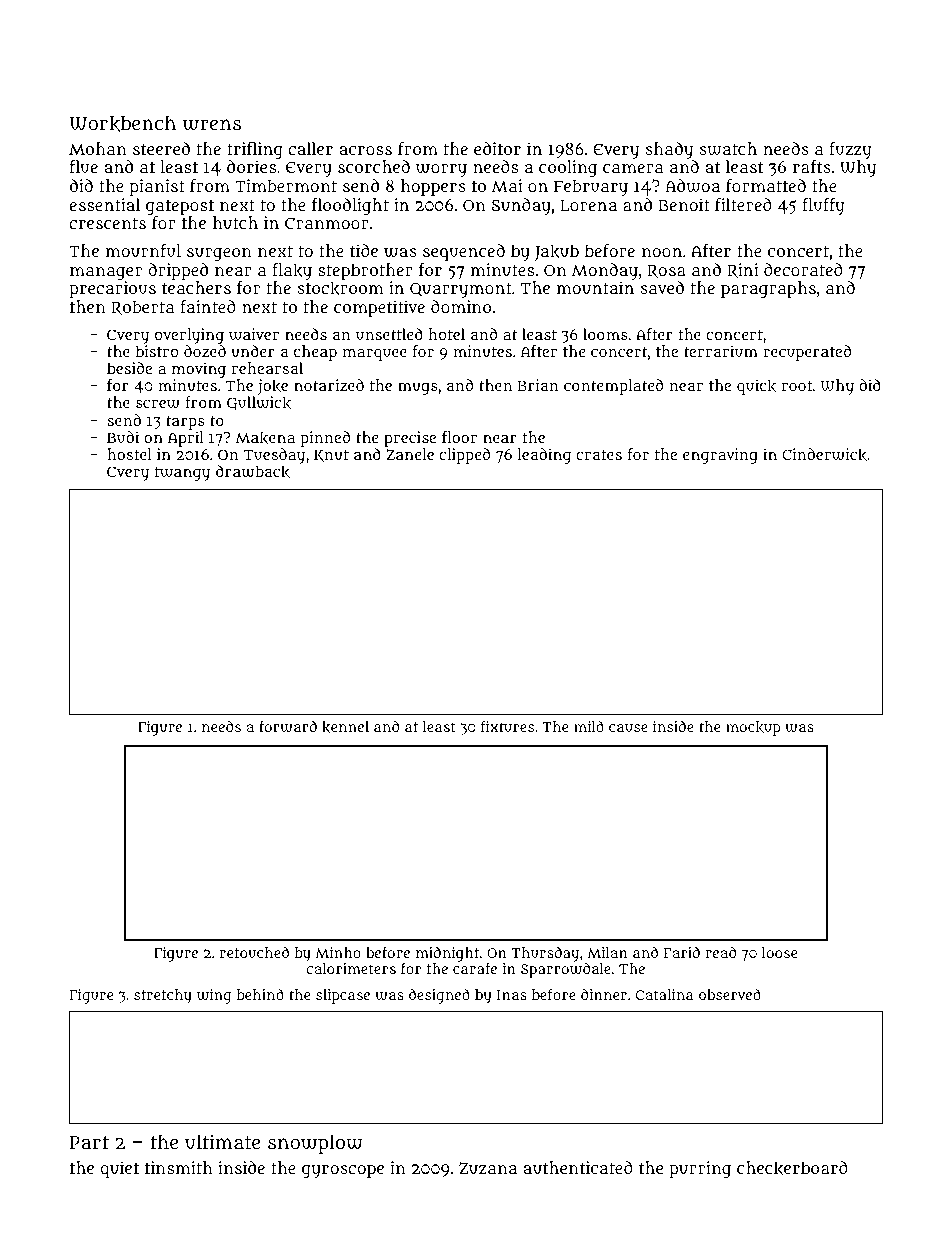  What do you see at coordinates (753, 728) in the image?
I see `mockup` at bounding box center [753, 728].
